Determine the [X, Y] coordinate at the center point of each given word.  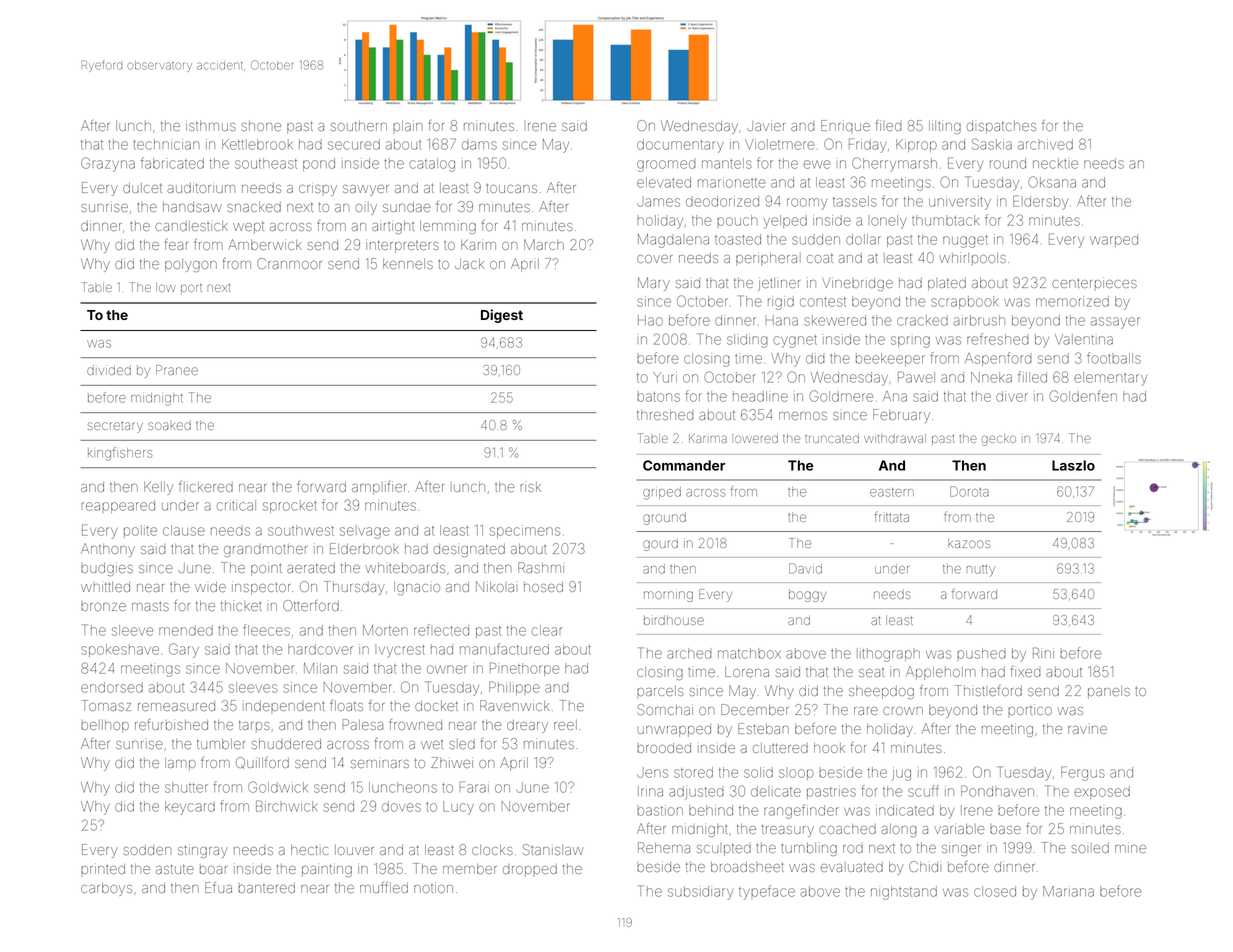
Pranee [177, 370]
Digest [502, 316]
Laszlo [1073, 465]
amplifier [379, 488]
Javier [766, 125]
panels [1109, 692]
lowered [756, 438]
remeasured [176, 706]
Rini [1043, 653]
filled [1032, 377]
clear [547, 630]
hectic [309, 850]
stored [693, 772]
